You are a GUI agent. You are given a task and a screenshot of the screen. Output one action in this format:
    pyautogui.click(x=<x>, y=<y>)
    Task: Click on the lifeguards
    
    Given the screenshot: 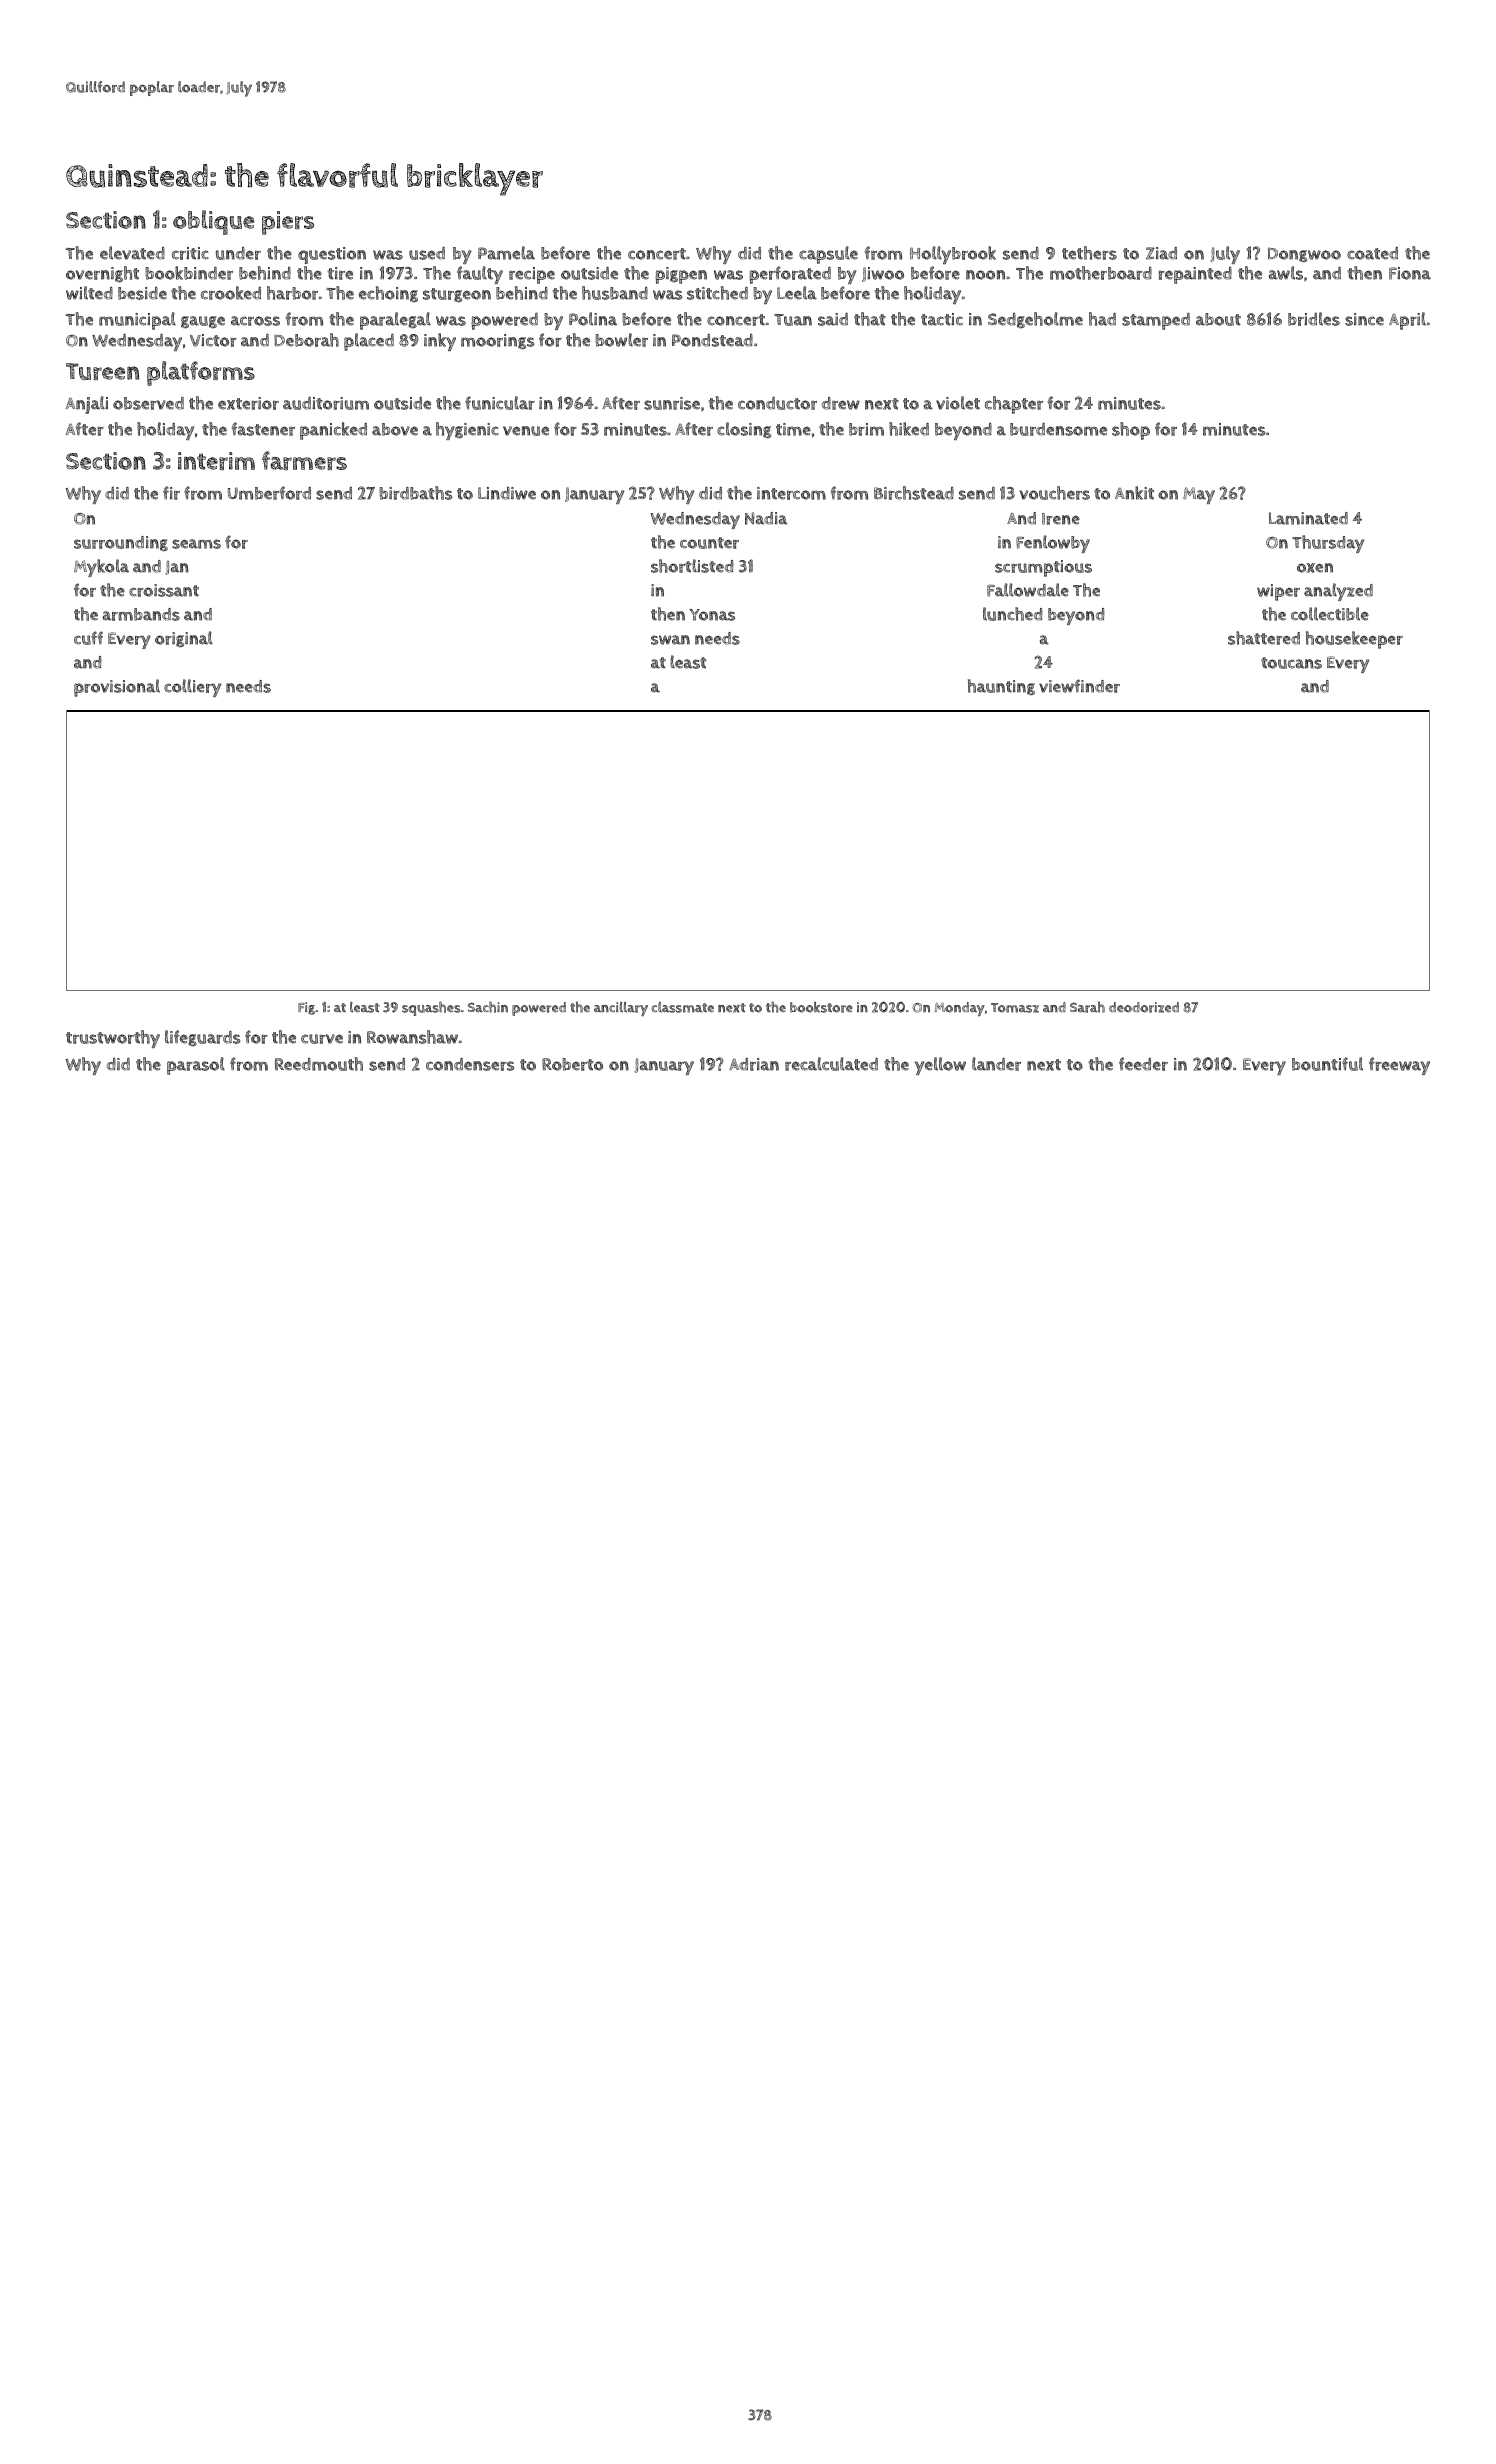 What is the action you would take?
    pyautogui.click(x=202, y=1038)
